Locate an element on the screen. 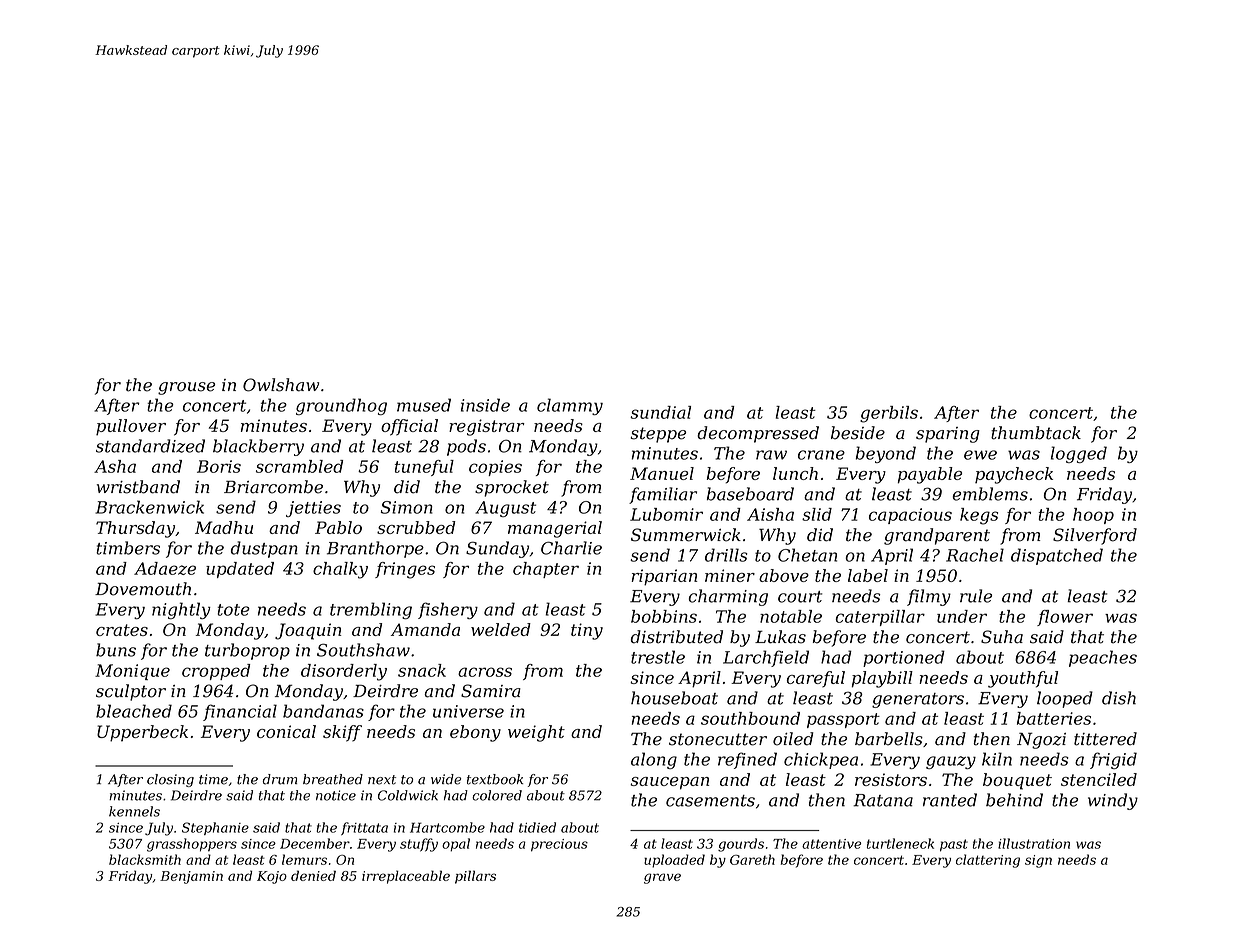 This screenshot has width=1233, height=952. textbook is located at coordinates (495, 779).
